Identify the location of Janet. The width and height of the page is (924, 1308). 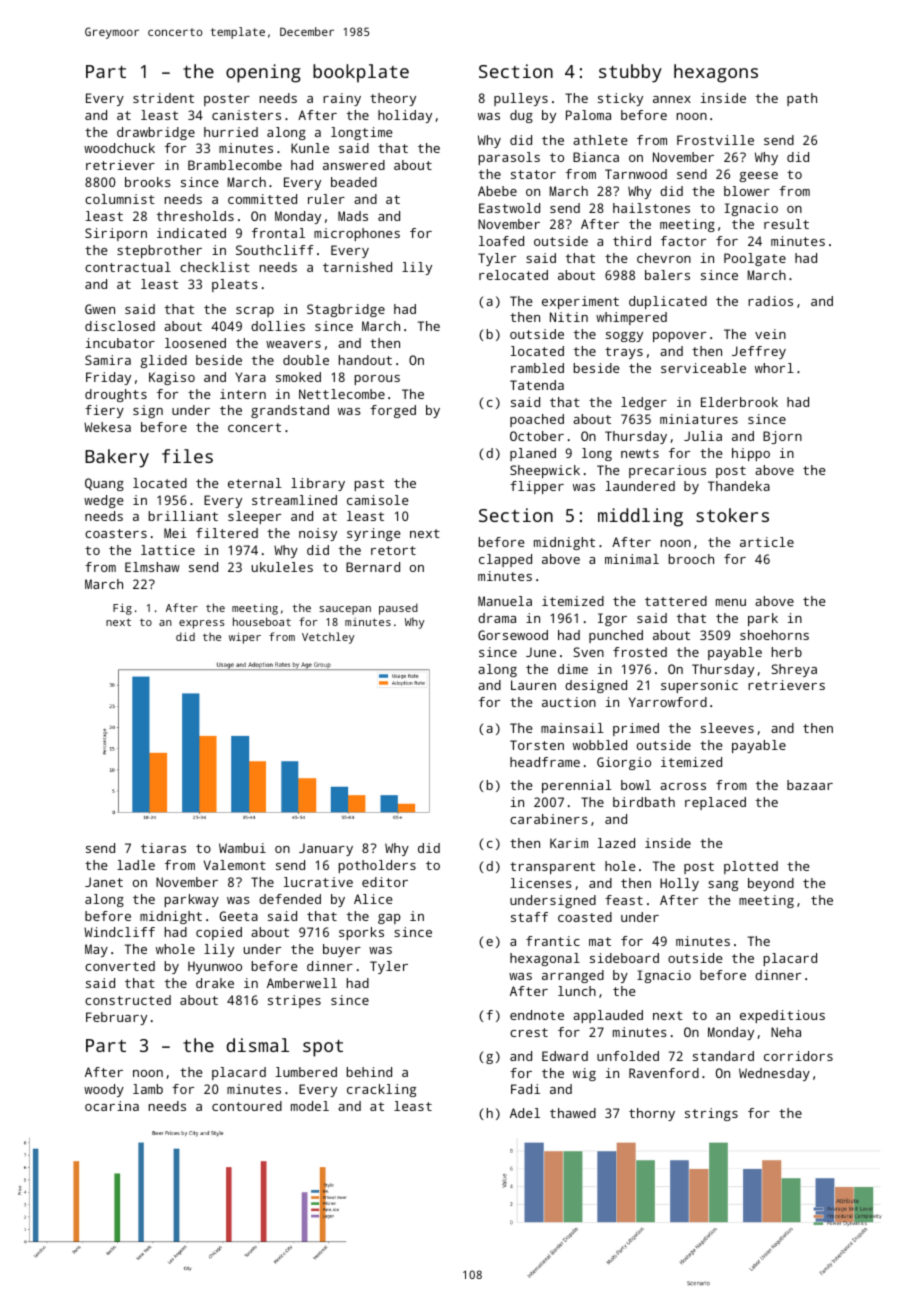
(104, 882).
